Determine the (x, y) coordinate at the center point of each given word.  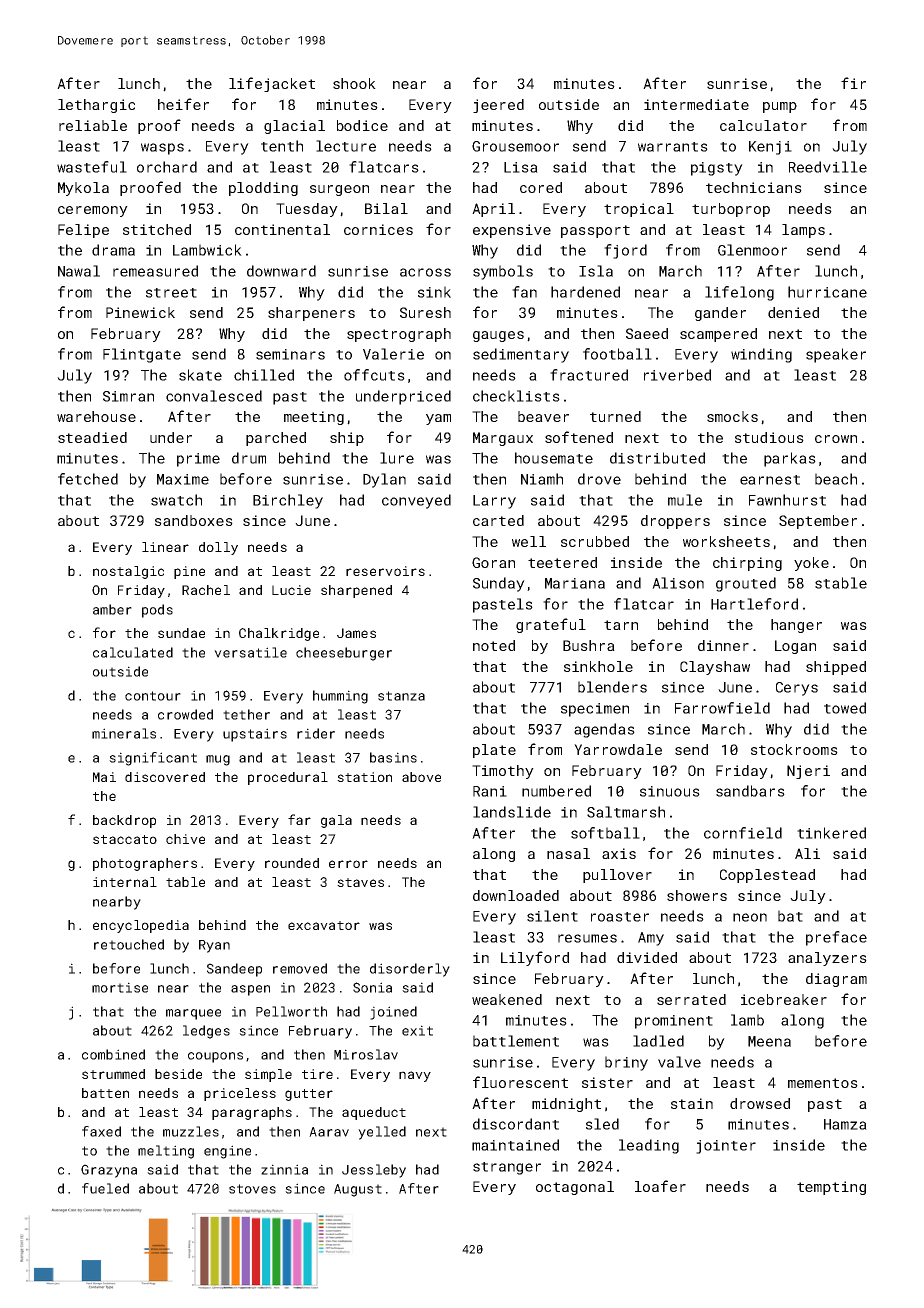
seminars (290, 354)
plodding (263, 189)
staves (360, 882)
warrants (673, 147)
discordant (516, 1124)
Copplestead (767, 876)
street (171, 293)
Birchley (288, 501)
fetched (88, 479)
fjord (625, 251)
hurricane (827, 292)
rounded (292, 863)
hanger (796, 626)
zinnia (284, 1169)
